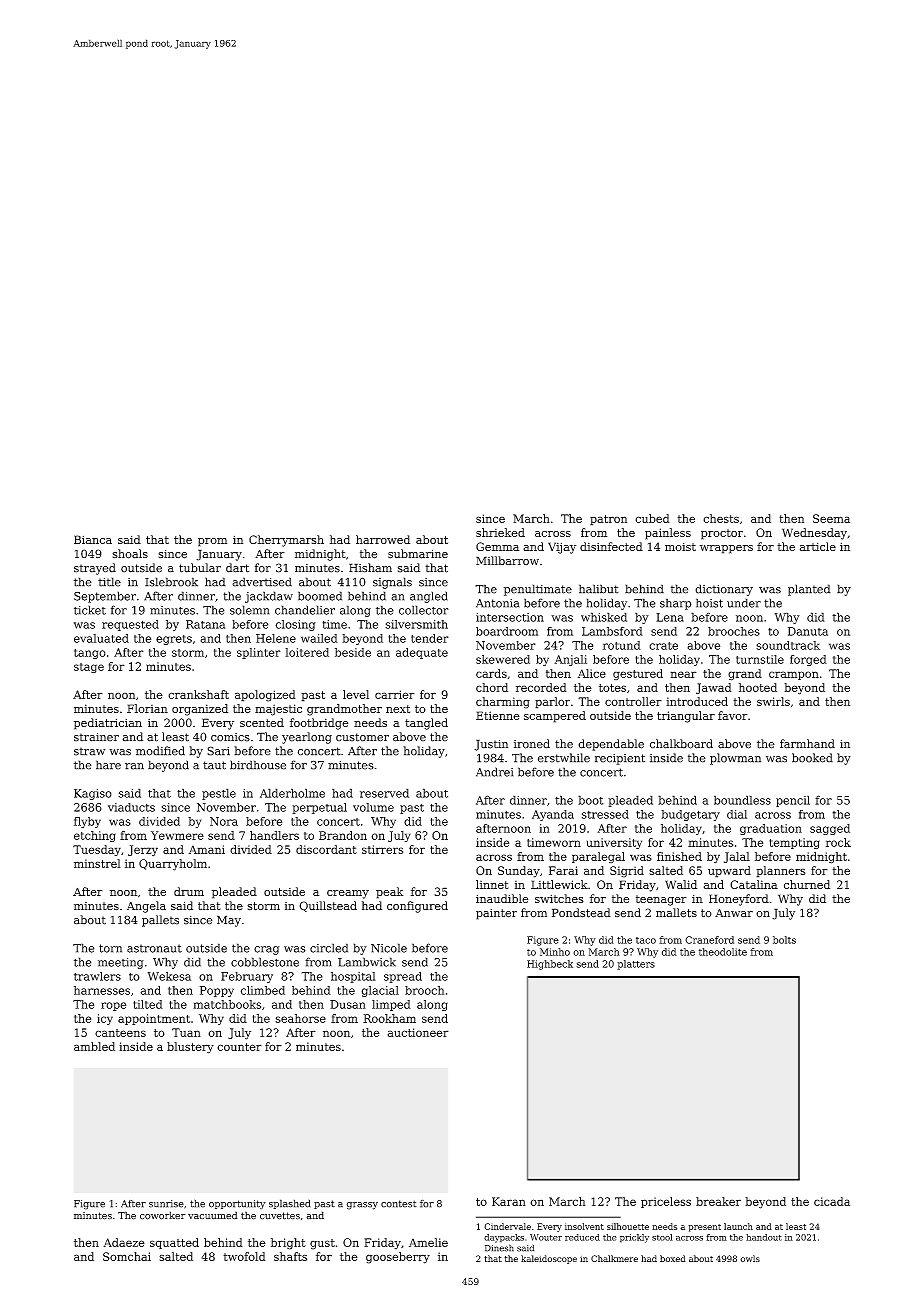 The image size is (924, 1308). What do you see at coordinates (383, 539) in the screenshot?
I see `harrowed` at bounding box center [383, 539].
